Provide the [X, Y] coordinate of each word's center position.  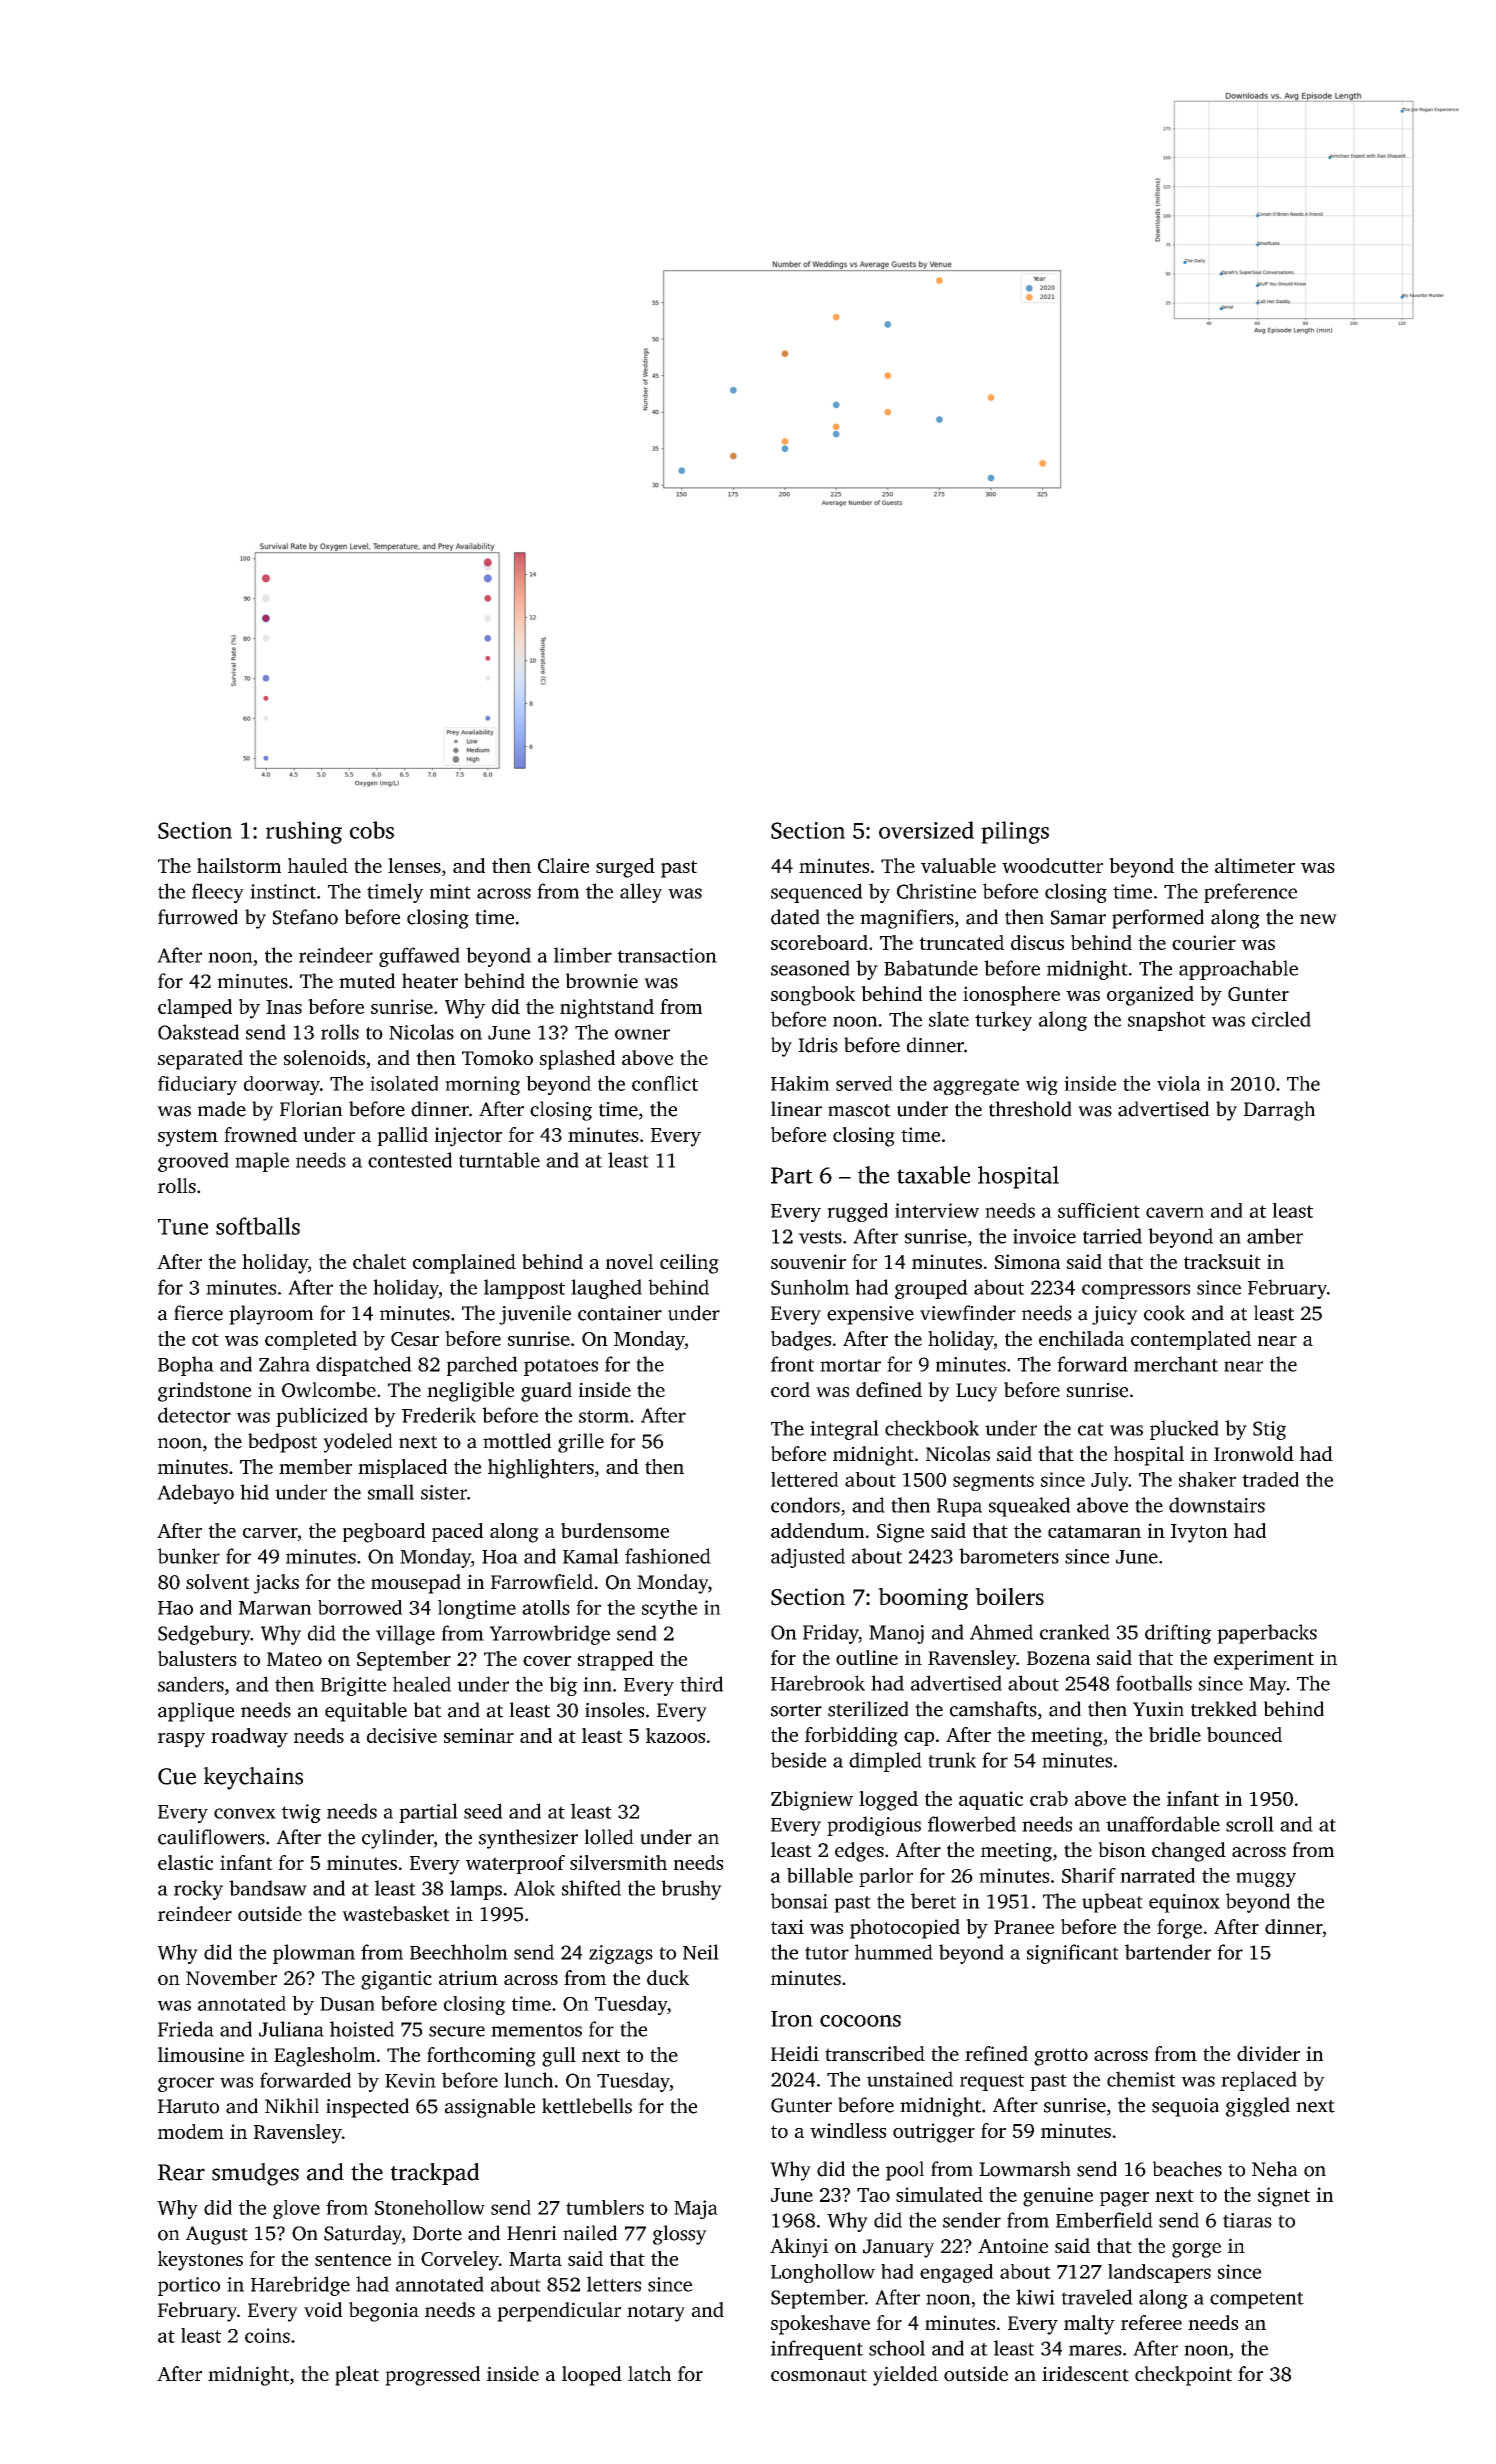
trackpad [434, 2174]
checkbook [932, 1428]
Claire [563, 865]
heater [430, 981]
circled [1281, 1019]
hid [254, 1492]
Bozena [1058, 1658]
